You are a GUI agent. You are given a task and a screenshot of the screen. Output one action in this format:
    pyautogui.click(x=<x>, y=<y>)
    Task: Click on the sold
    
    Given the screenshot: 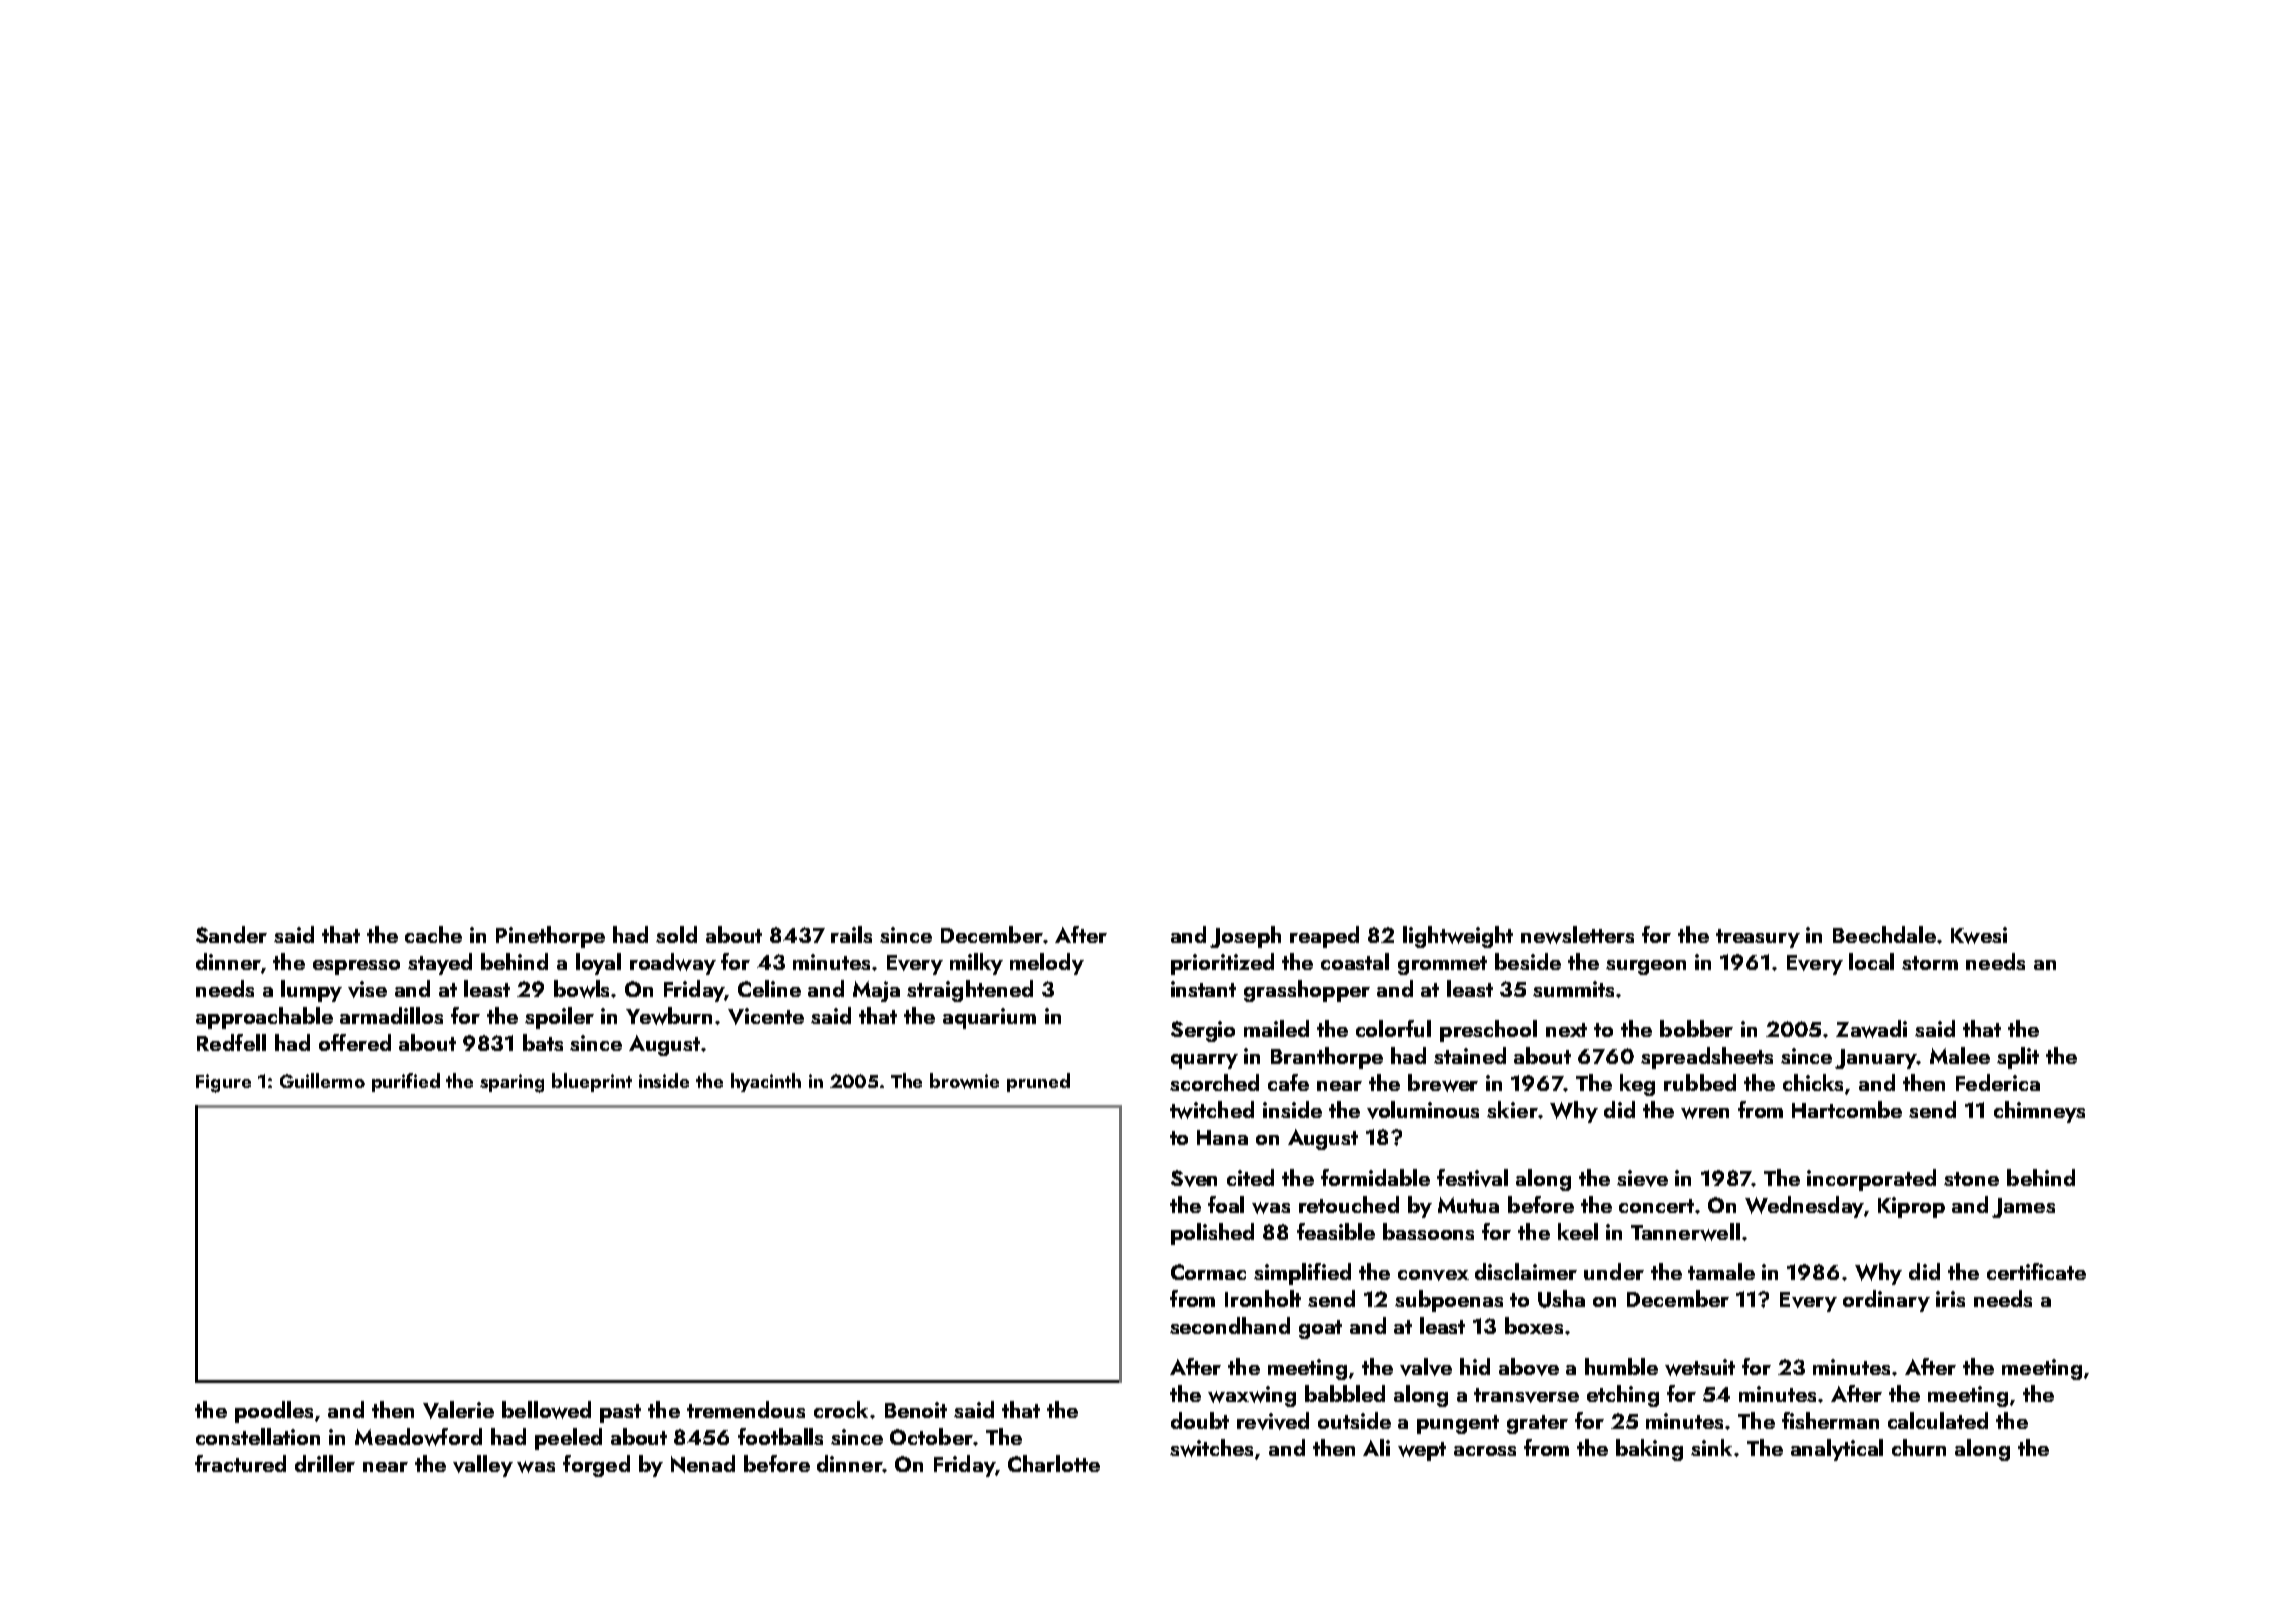 What is the action you would take?
    pyautogui.click(x=676, y=934)
